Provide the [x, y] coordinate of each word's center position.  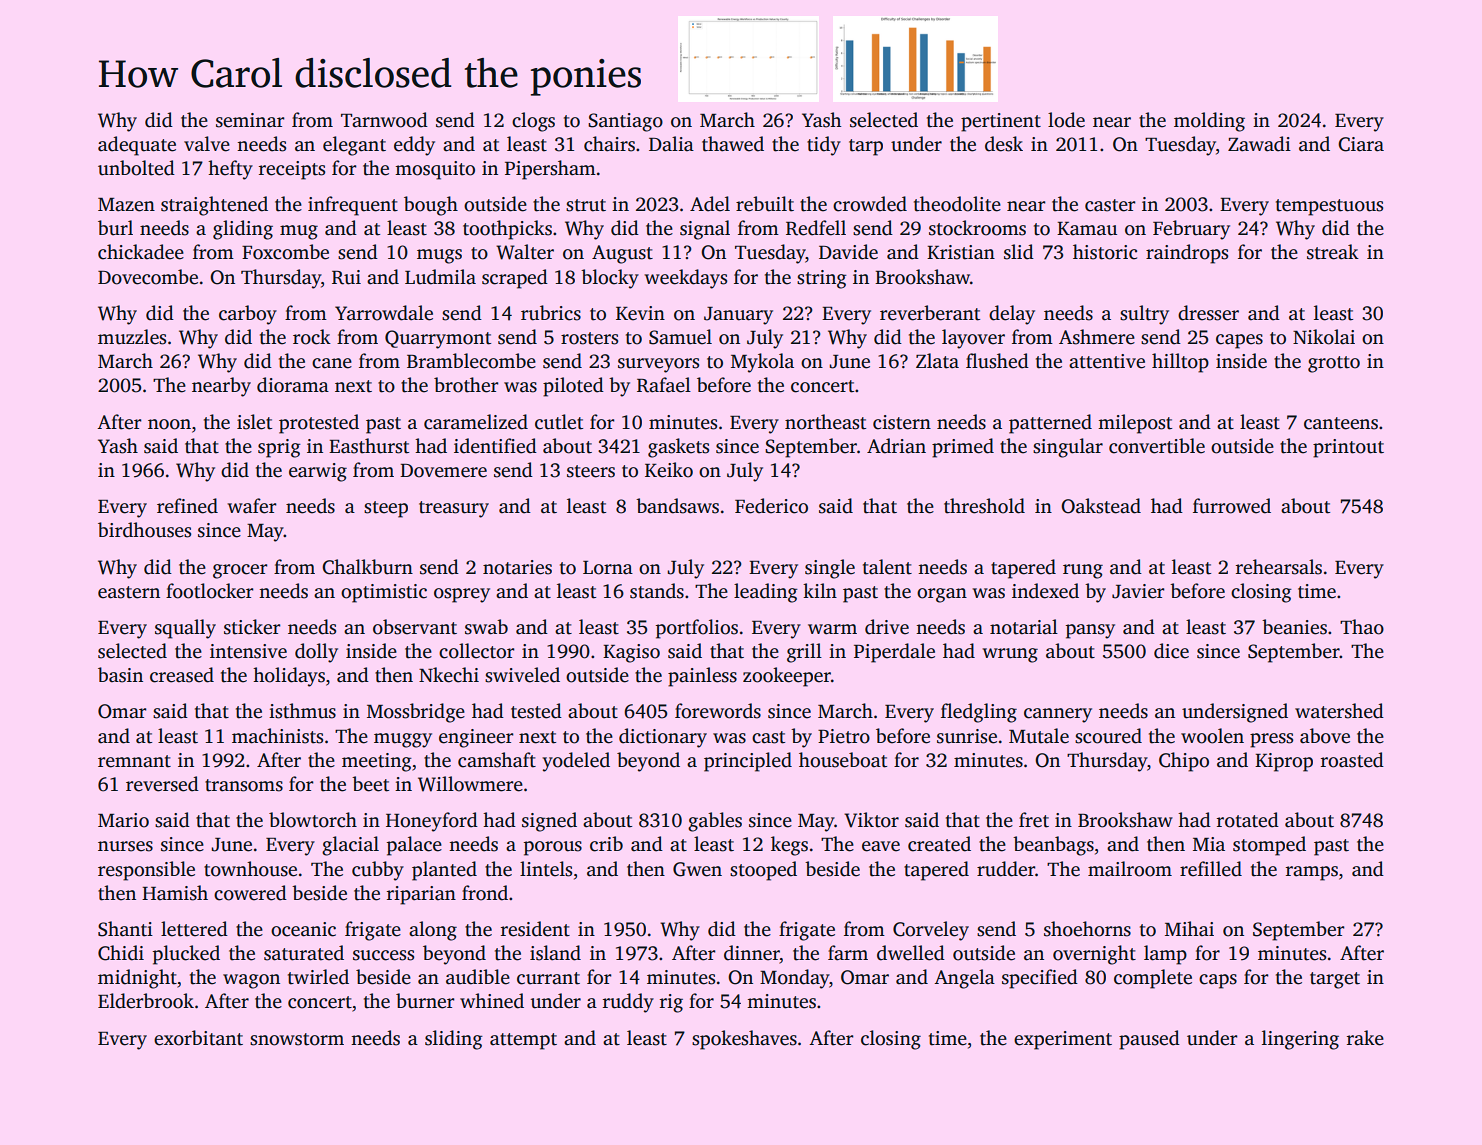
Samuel [680, 337]
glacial [350, 846]
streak [1333, 252]
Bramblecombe [471, 361]
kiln [820, 590]
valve [207, 144]
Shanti [125, 929]
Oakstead [1101, 506]
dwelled [911, 953]
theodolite [957, 204]
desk [1004, 144]
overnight [1094, 955]
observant [415, 627]
